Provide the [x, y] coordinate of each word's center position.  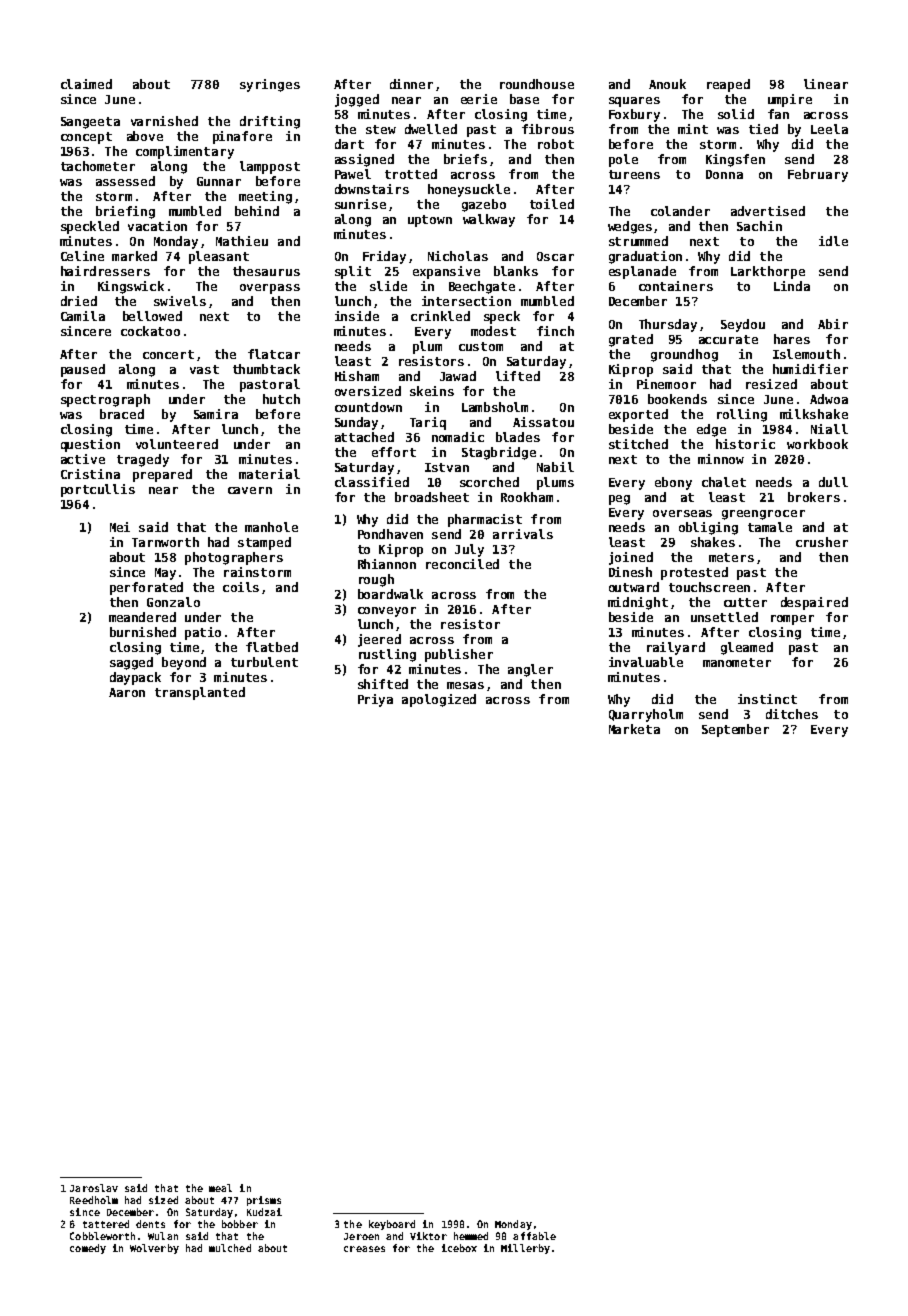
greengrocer [763, 515]
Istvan [447, 467]
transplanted [200, 693]
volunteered [177, 444]
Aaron [127, 692]
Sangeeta [90, 123]
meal [220, 1188]
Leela [829, 129]
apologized [439, 700]
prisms [264, 1201]
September [735, 730]
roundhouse [537, 84]
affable [534, 1236]
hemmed [471, 1236]
